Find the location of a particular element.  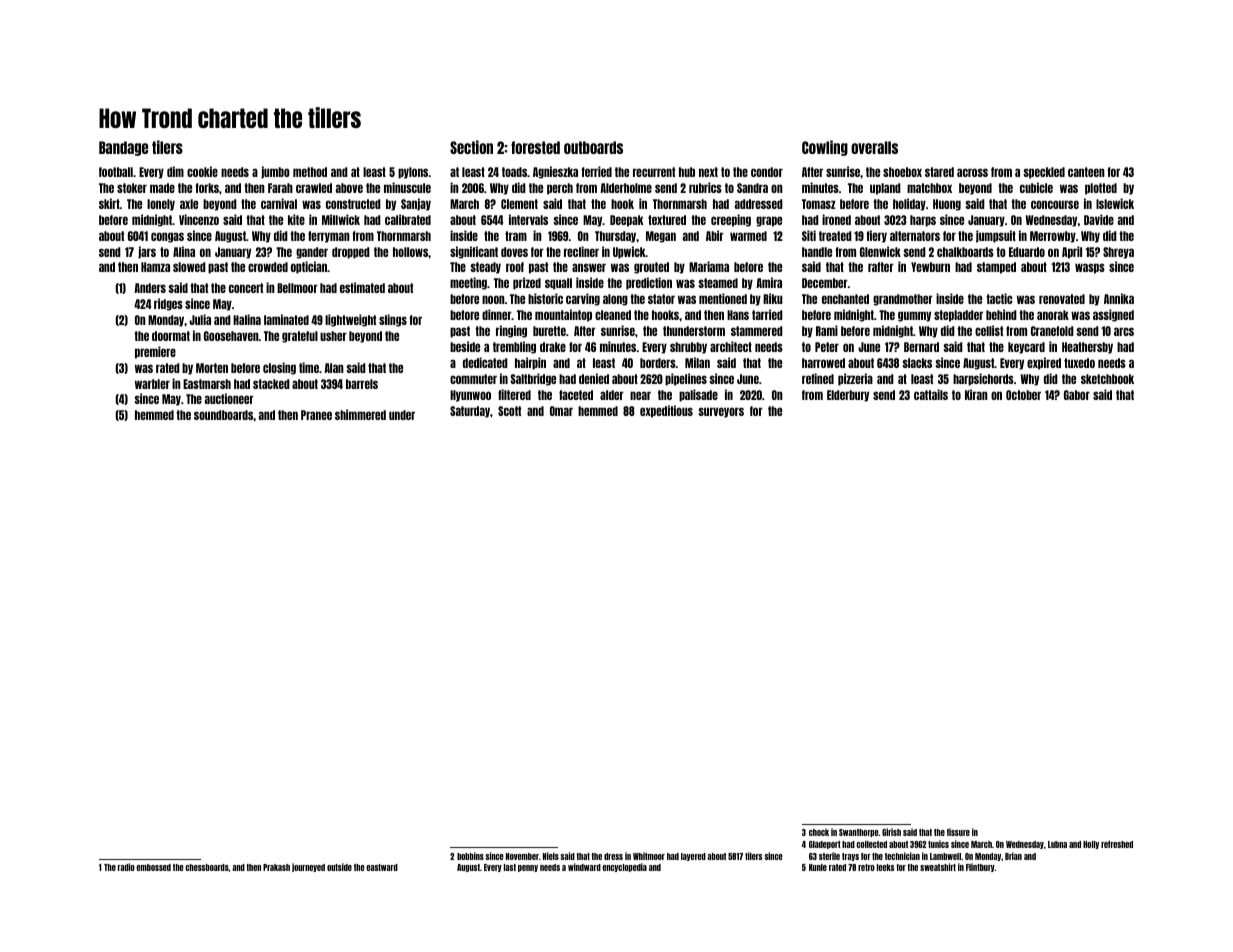

Omar is located at coordinates (561, 411).
